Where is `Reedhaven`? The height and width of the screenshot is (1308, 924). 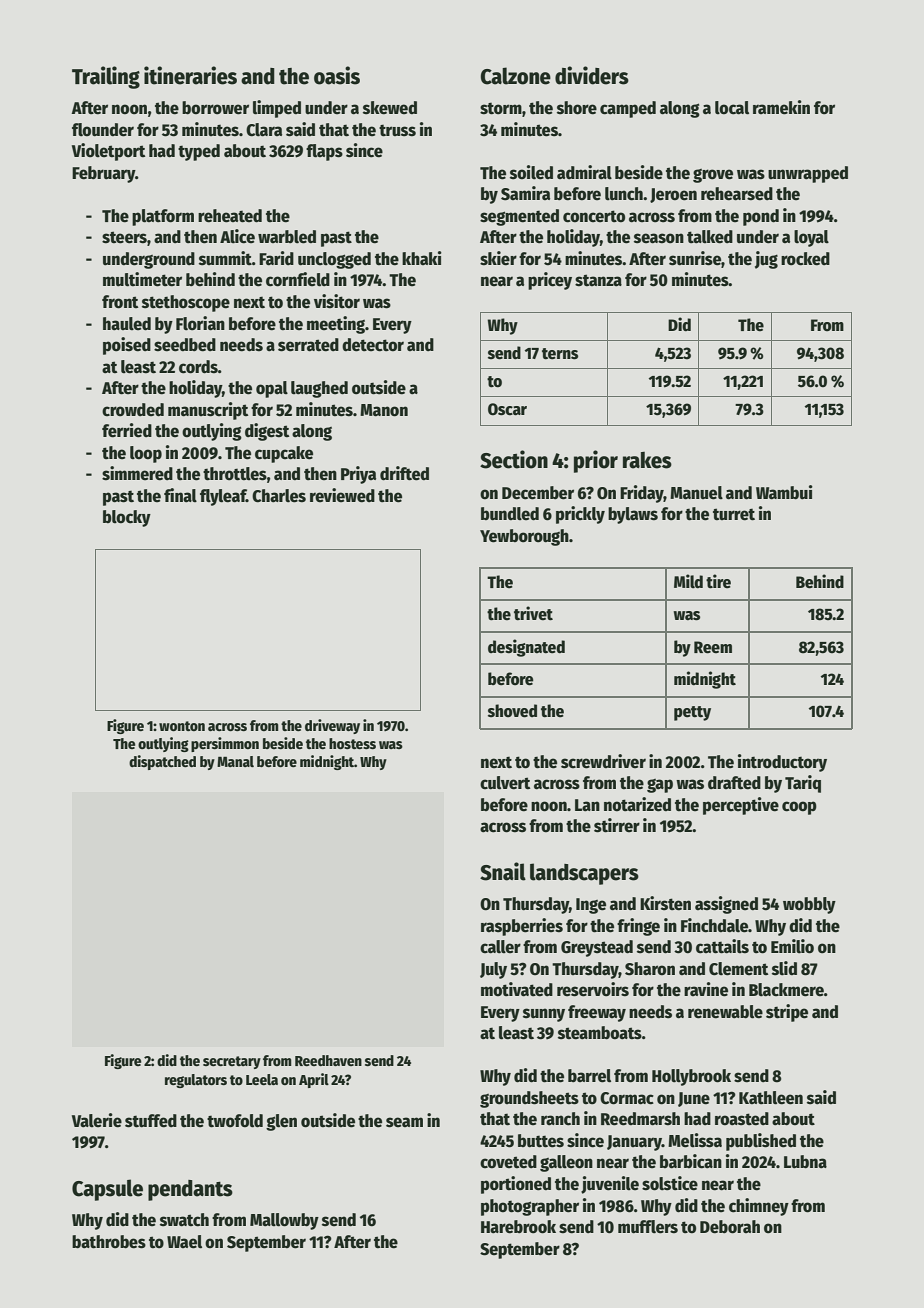 Reedhaven is located at coordinates (328, 1060).
